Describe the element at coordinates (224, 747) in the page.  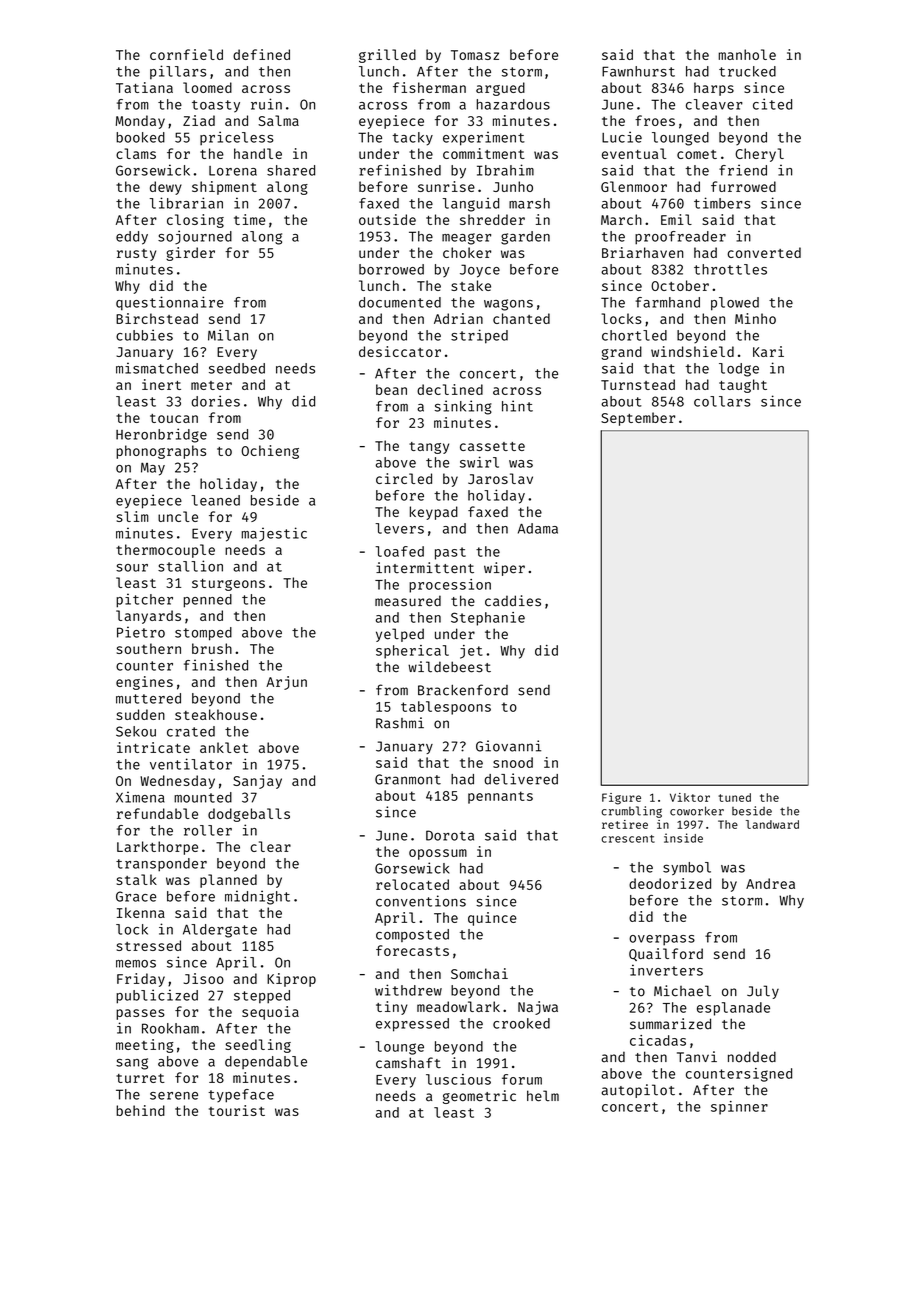
I see `anklet` at that location.
